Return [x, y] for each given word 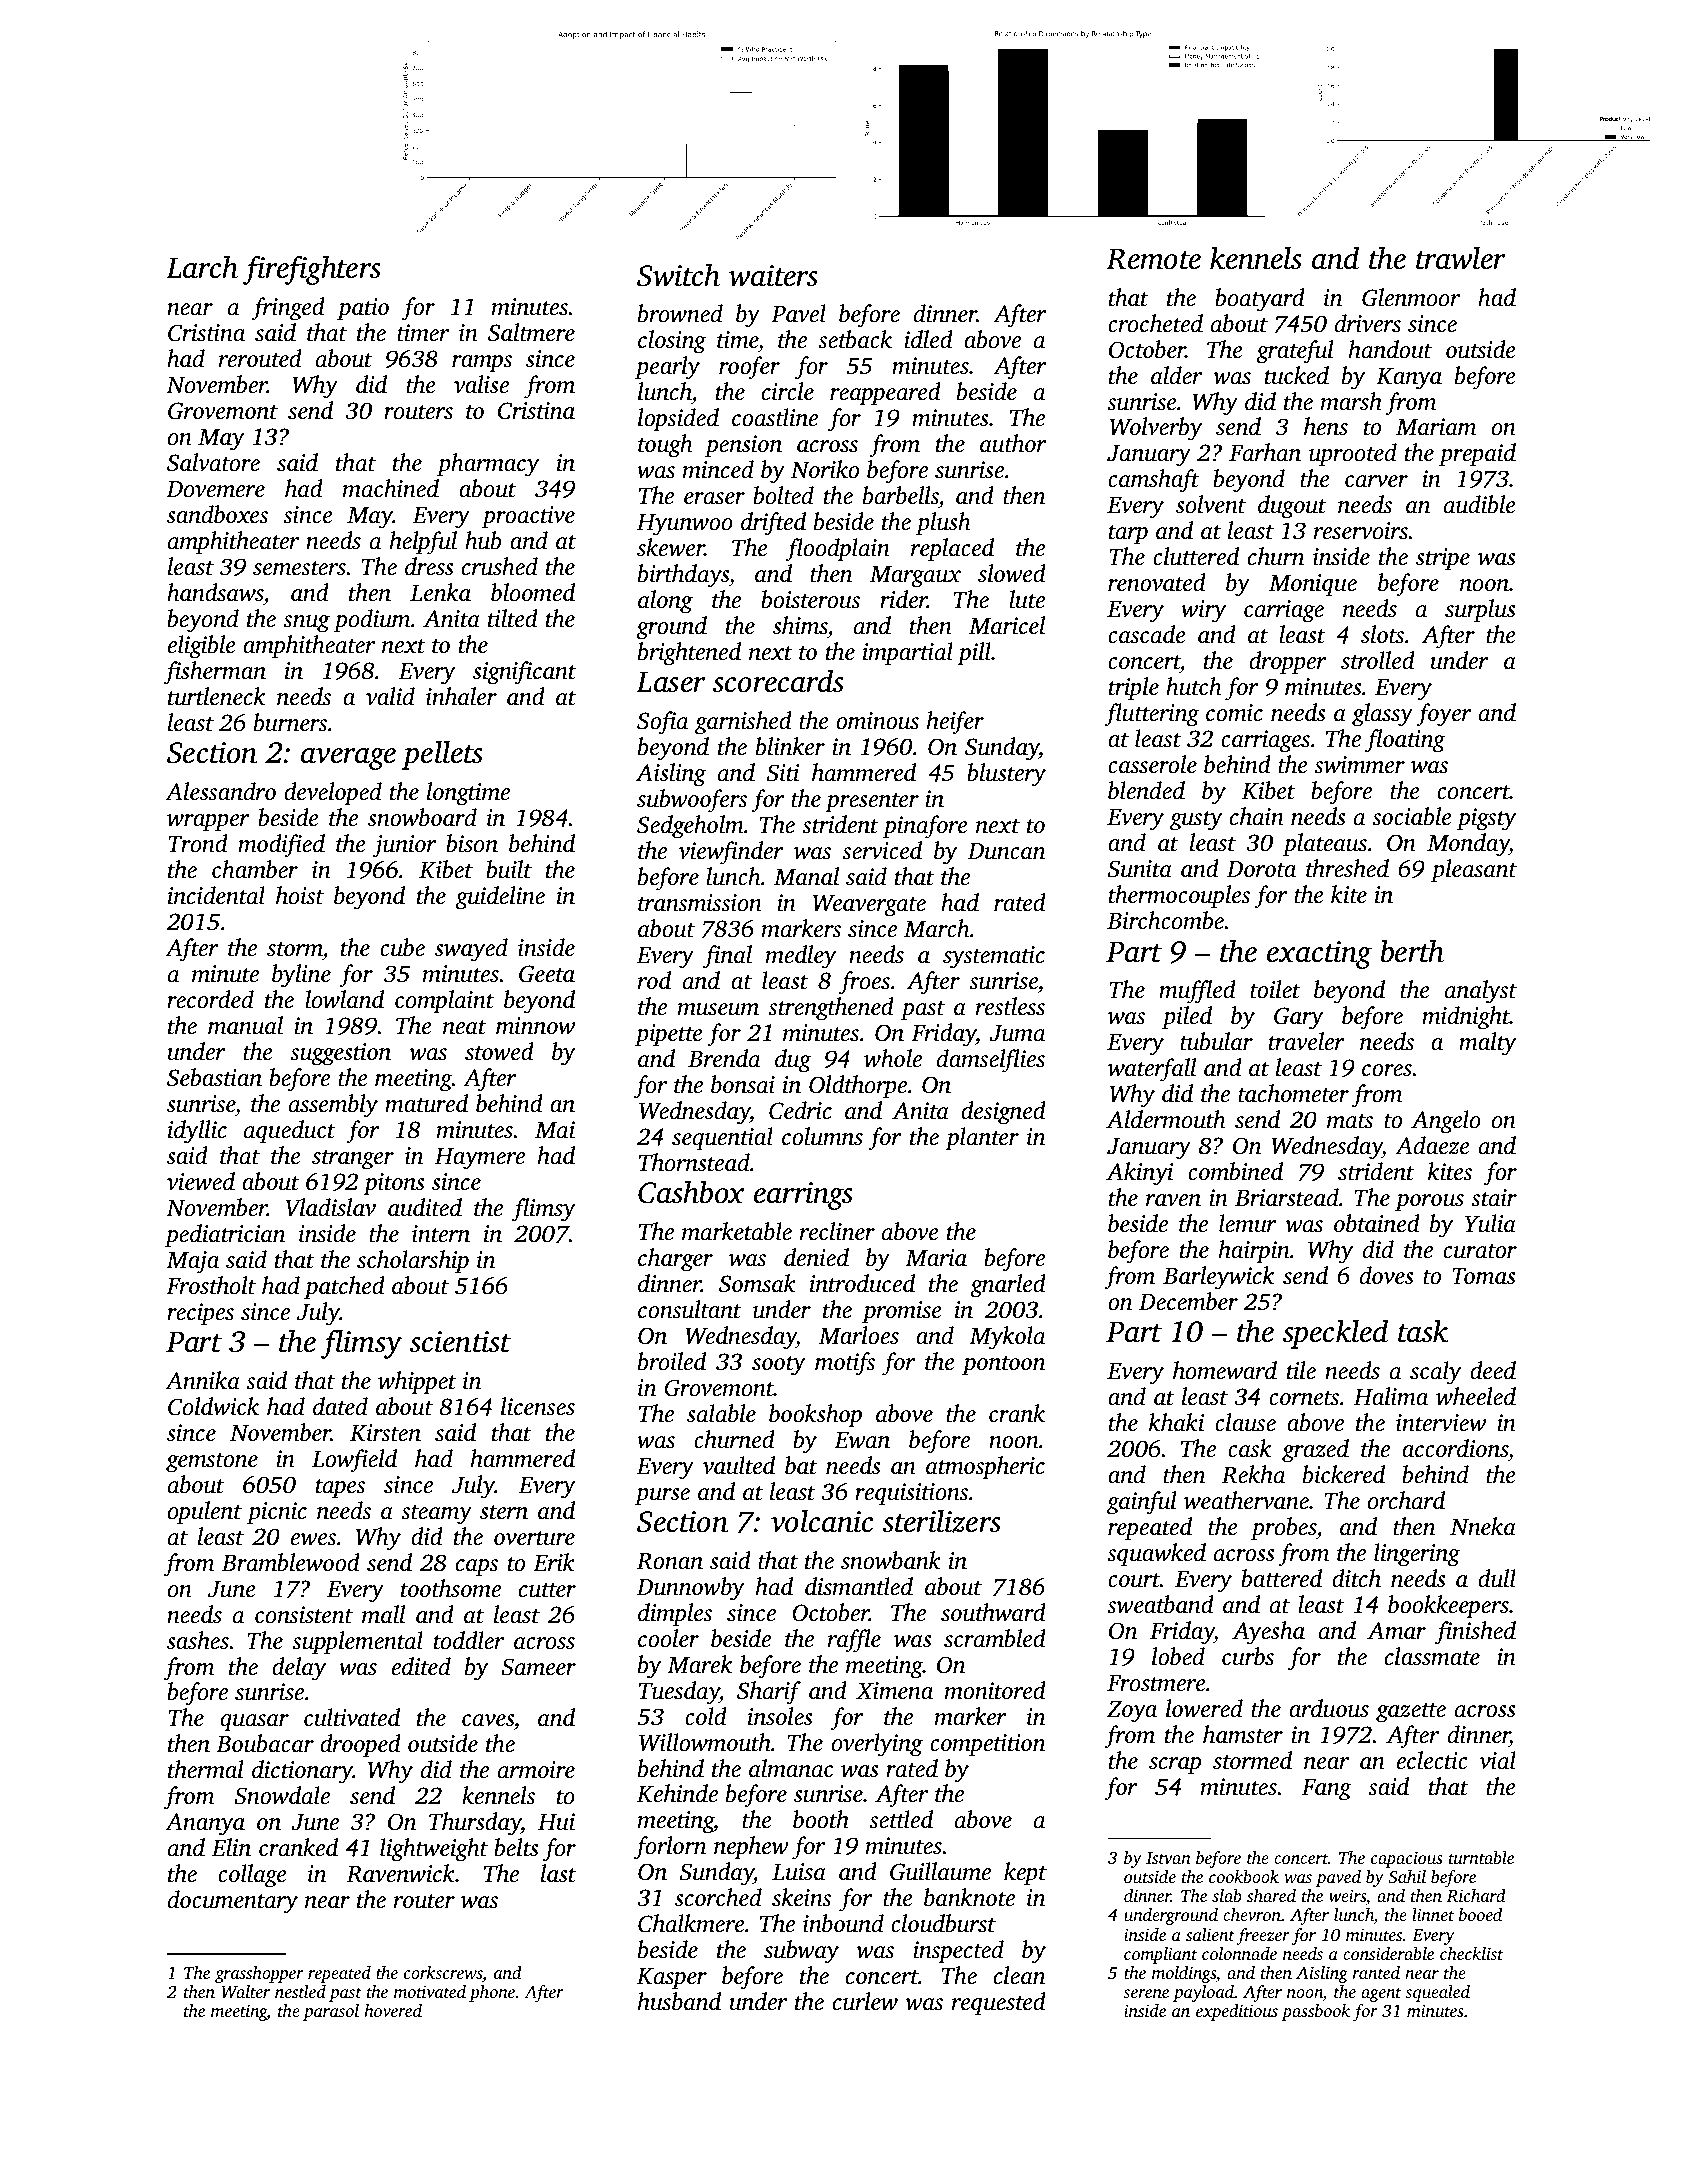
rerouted [260, 358]
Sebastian [214, 1077]
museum [718, 1009]
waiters [773, 276]
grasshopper [259, 1974]
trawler [1461, 258]
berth [1412, 951]
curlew [865, 2001]
